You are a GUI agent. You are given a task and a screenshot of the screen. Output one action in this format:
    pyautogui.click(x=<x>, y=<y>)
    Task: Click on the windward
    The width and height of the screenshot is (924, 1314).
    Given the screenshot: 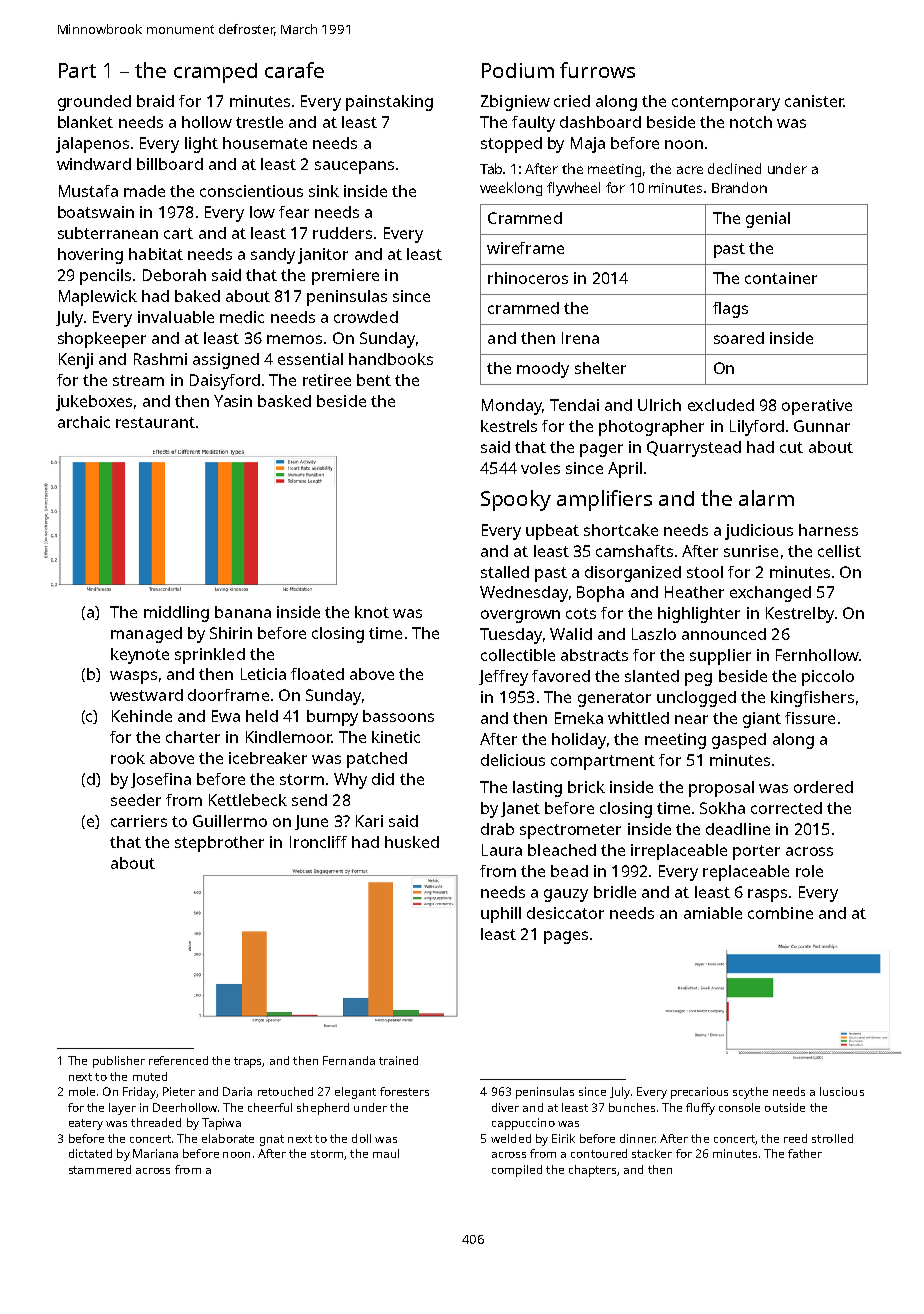 What is the action you would take?
    pyautogui.click(x=94, y=164)
